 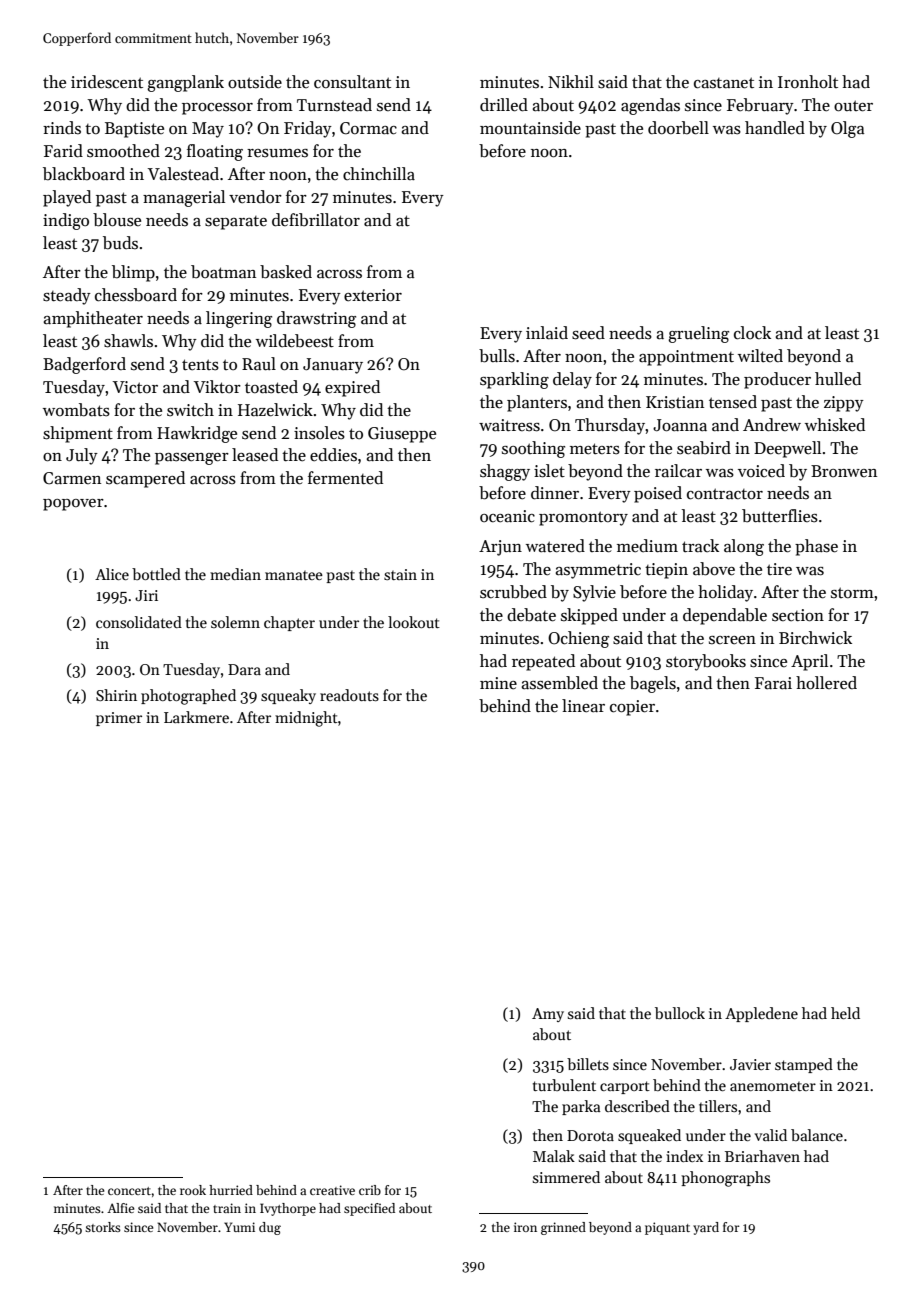 I want to click on consolidated, so click(x=139, y=622).
